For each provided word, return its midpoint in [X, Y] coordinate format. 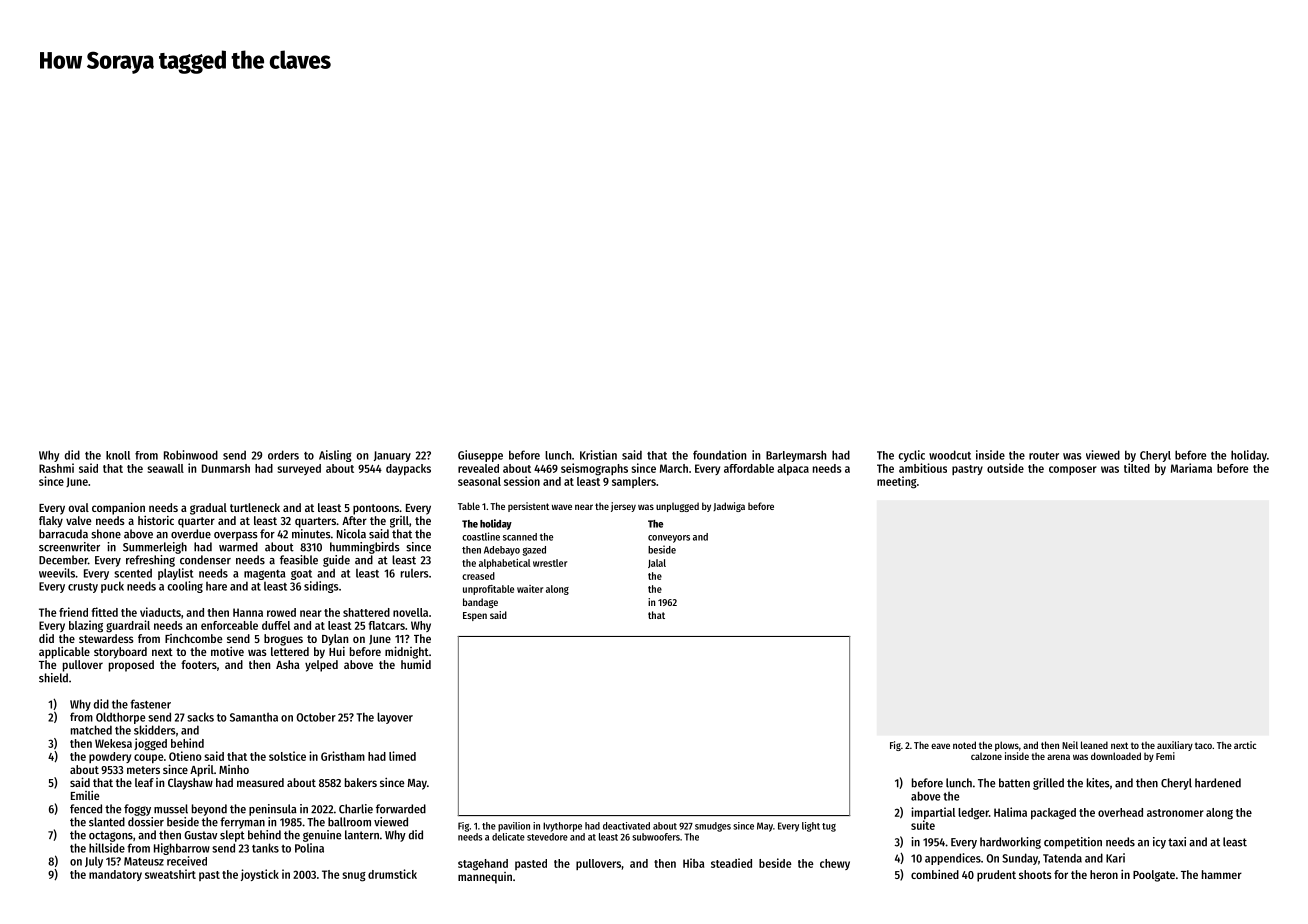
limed [402, 756]
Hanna [248, 612]
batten [1014, 783]
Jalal [657, 563]
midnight [407, 652]
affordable [749, 468]
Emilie [85, 795]
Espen [475, 616]
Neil [1070, 745]
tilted [1137, 468]
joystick [260, 875]
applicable [64, 652]
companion [118, 508]
